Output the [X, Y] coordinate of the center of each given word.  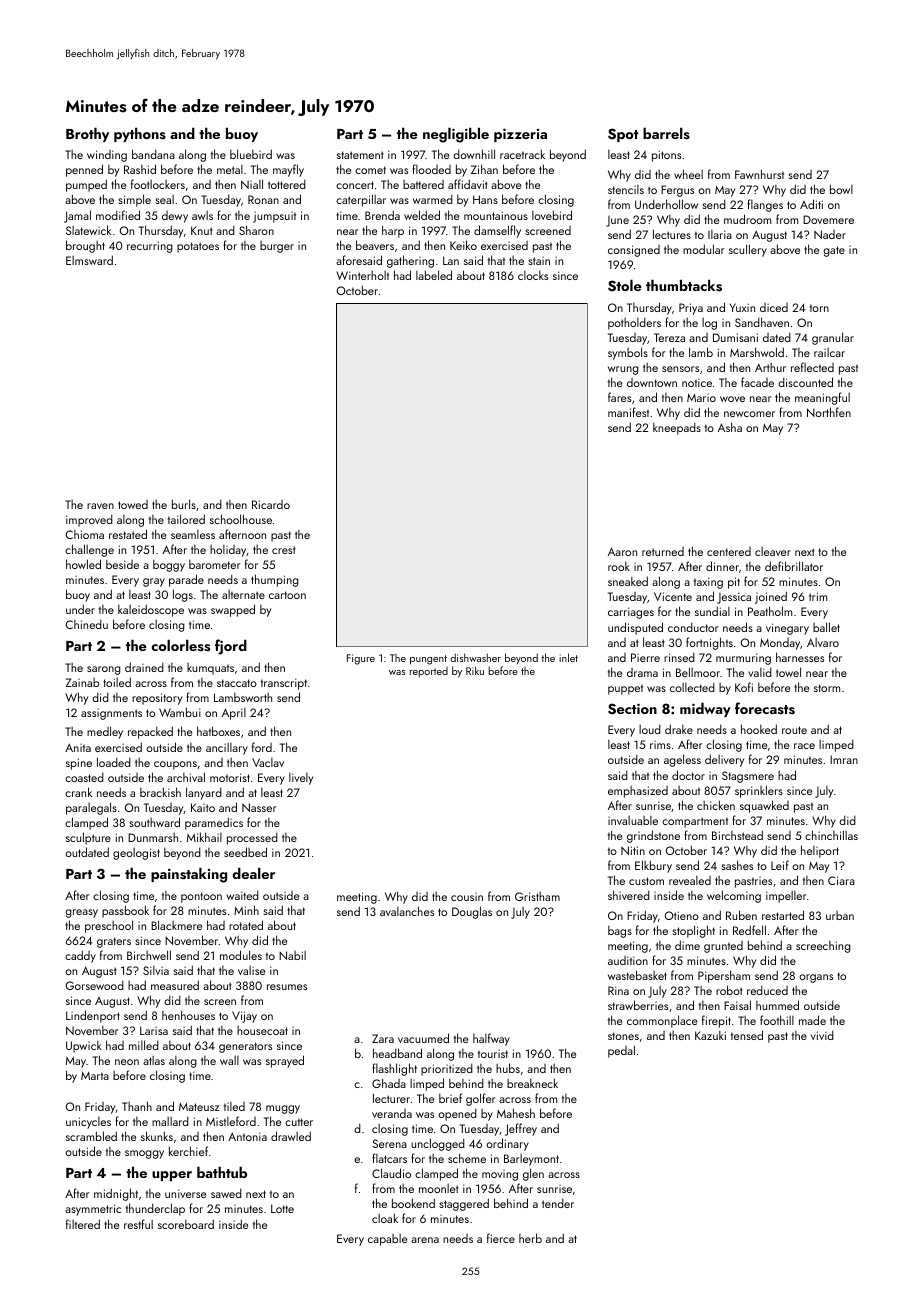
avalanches [407, 911]
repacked [150, 732]
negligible [456, 135]
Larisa [154, 1030]
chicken [716, 805]
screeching [823, 947]
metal [230, 169]
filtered [83, 1224]
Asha [730, 427]
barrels [666, 133]
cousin [467, 897]
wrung [623, 370]
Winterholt [362, 275]
